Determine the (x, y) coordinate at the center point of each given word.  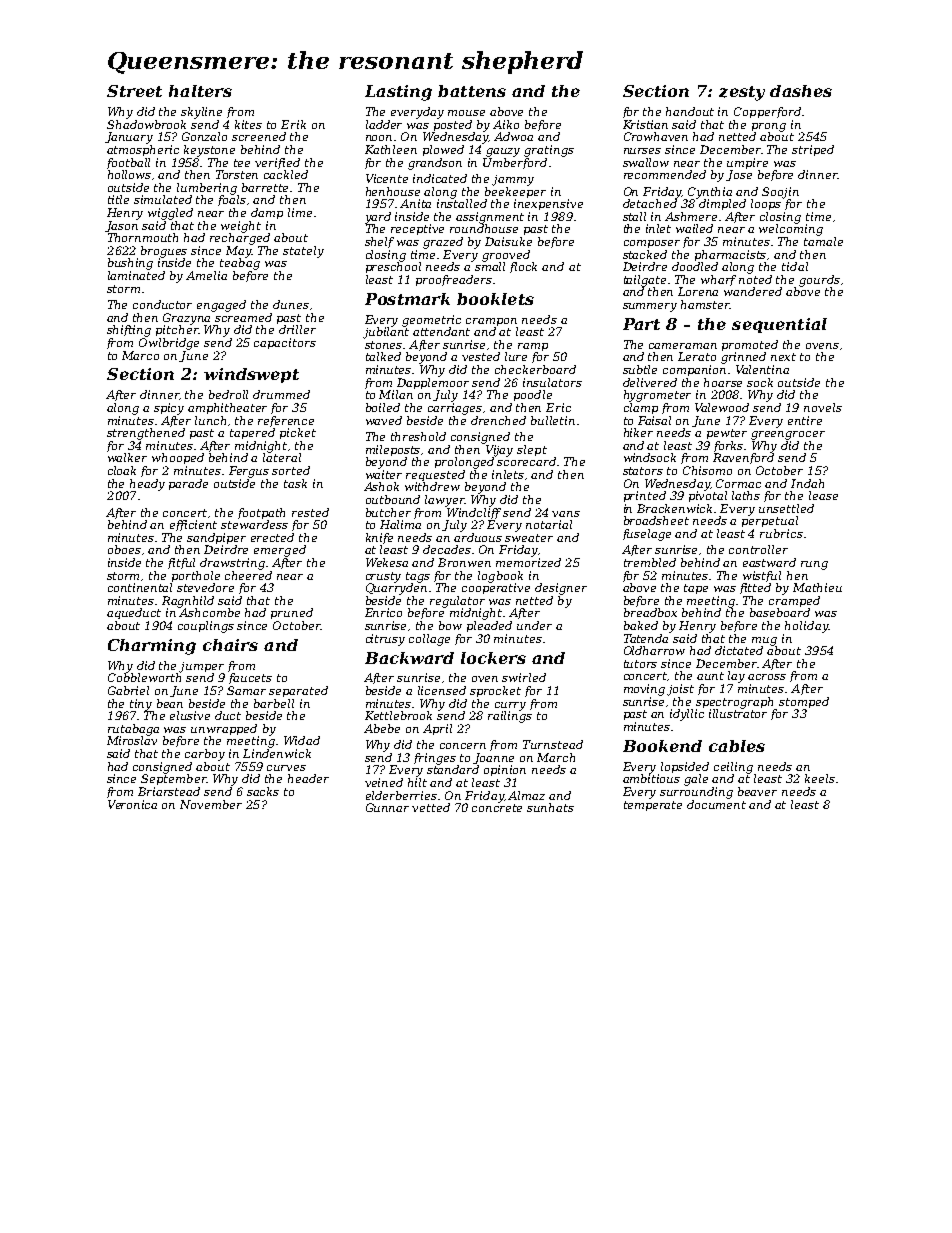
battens (472, 91)
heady (147, 485)
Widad (302, 740)
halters (200, 91)
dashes (801, 91)
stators (643, 471)
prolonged (464, 463)
